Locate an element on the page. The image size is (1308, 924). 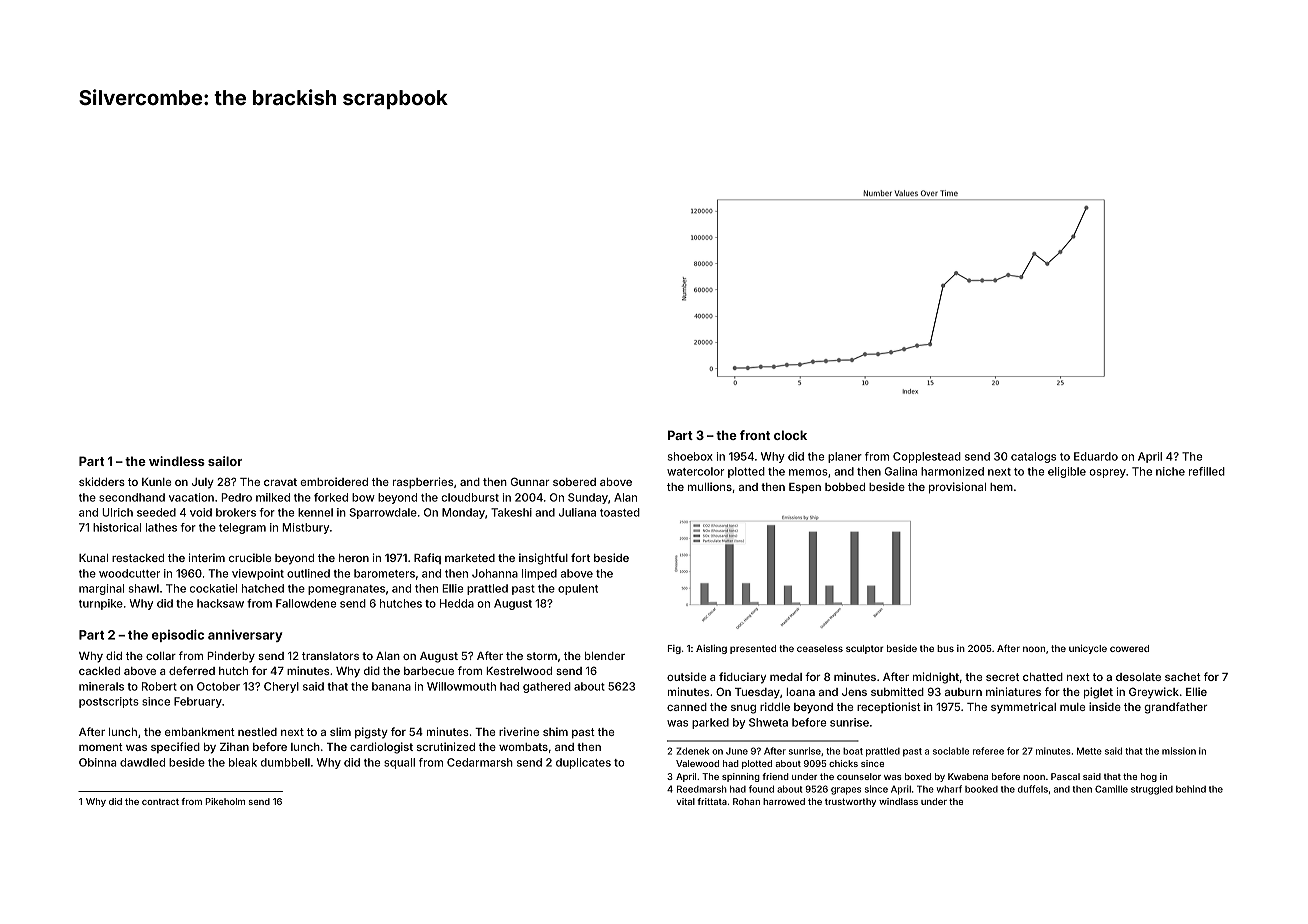
Eduardo is located at coordinates (1096, 456).
